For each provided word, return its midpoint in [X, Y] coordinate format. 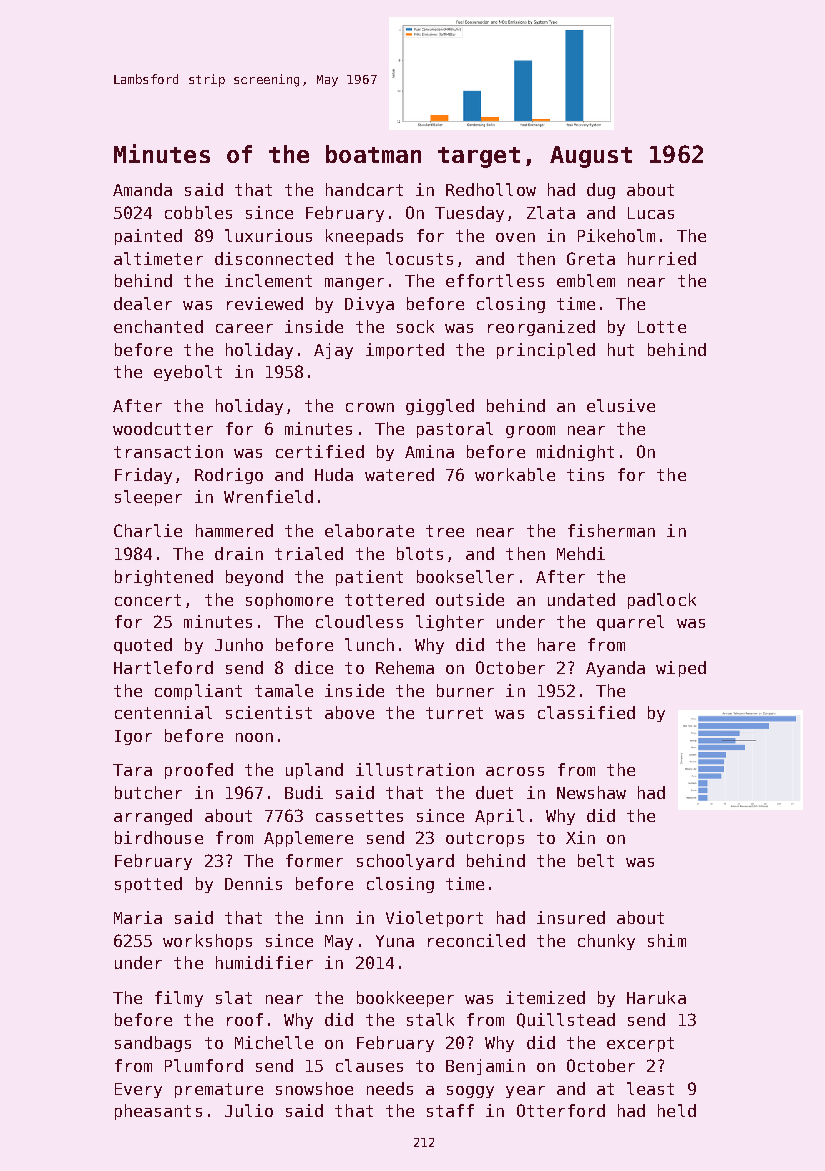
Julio [249, 1110]
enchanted [158, 326]
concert [148, 600]
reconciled [476, 940]
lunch [369, 644]
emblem [586, 280]
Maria [138, 917]
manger [354, 284]
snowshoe [314, 1088]
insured [571, 917]
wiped [681, 669]
